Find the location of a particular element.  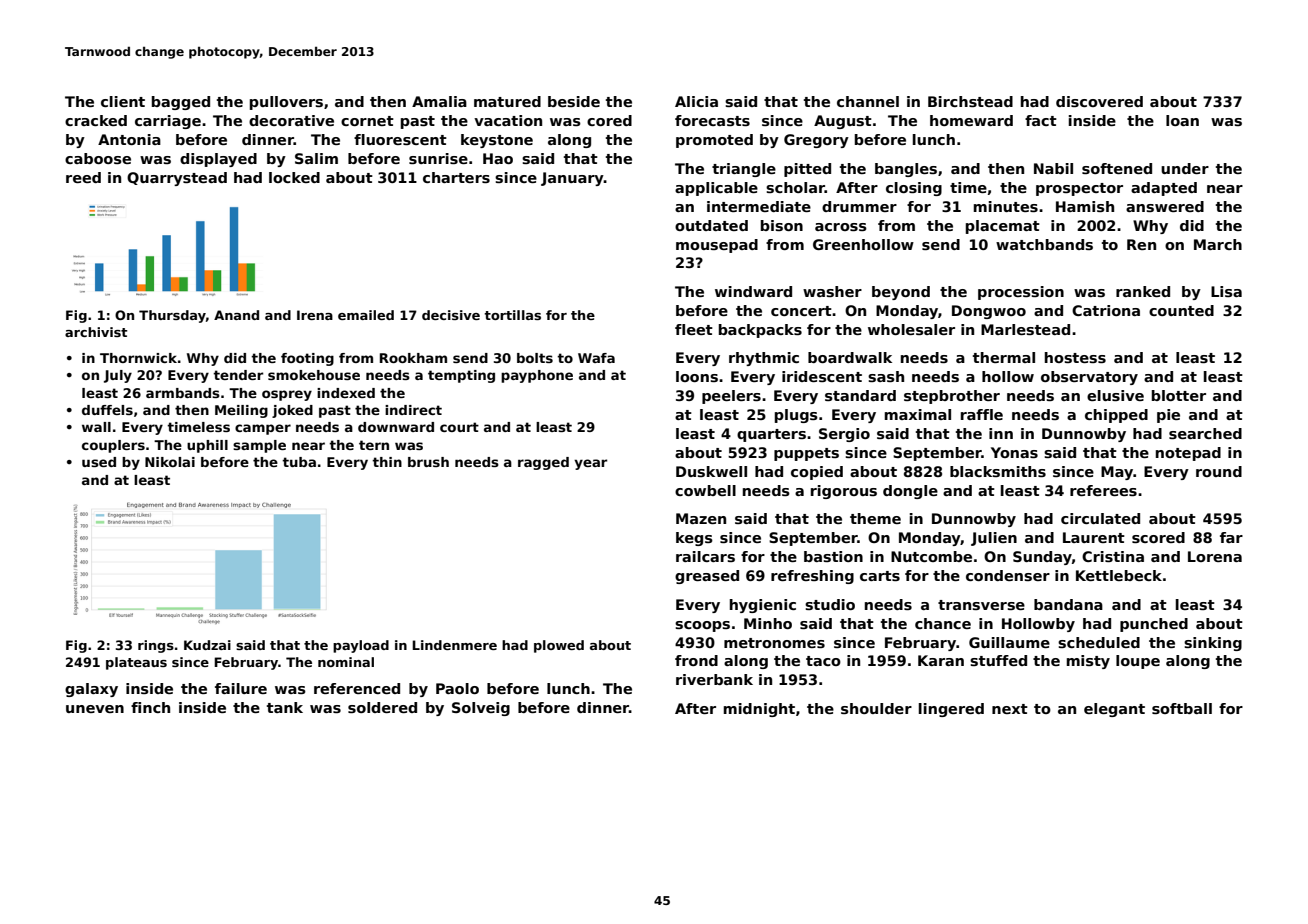

fleet is located at coordinates (694, 329).
